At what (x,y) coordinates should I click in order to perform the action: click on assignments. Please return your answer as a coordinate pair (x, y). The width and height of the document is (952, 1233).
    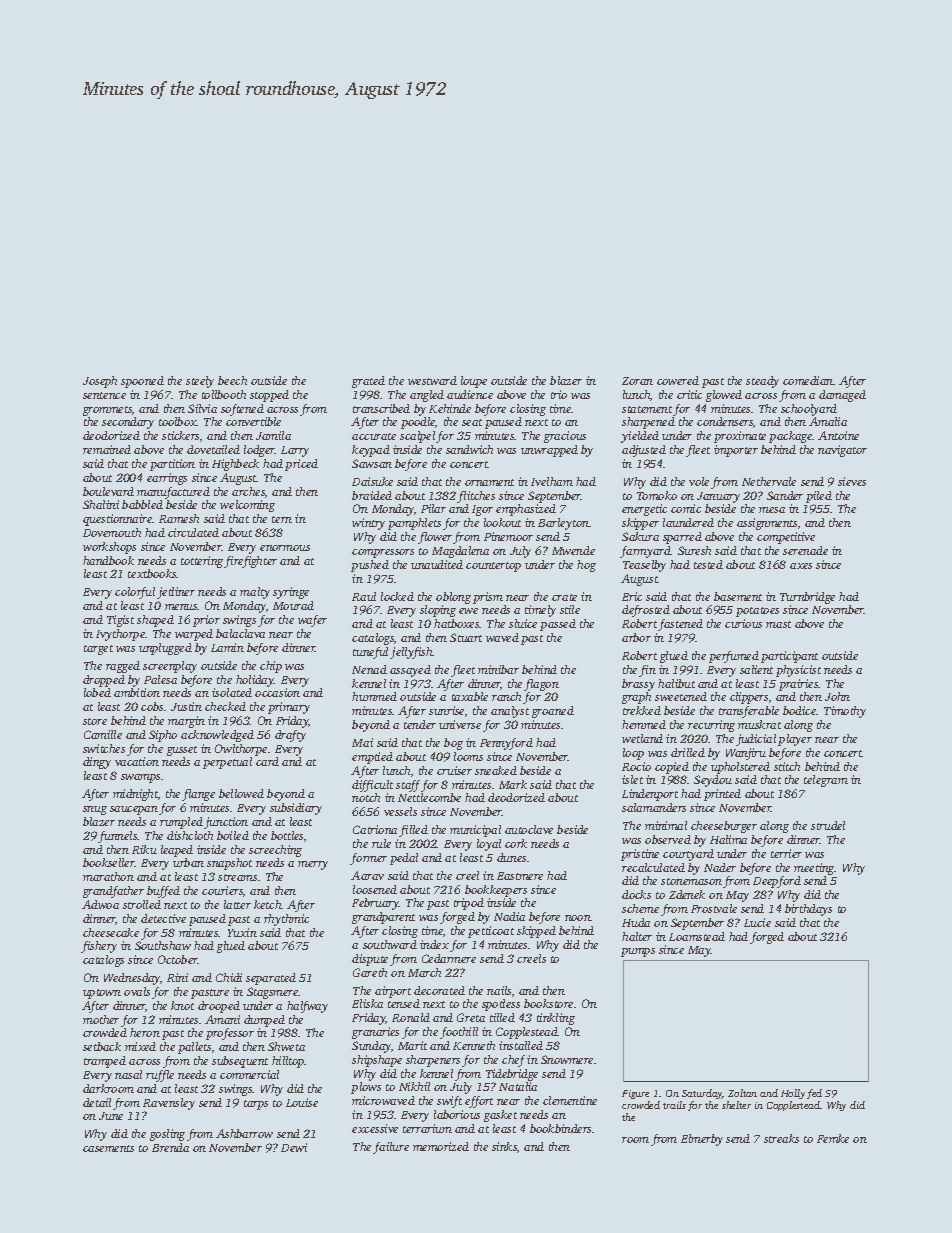
    Looking at the image, I should click on (767, 524).
